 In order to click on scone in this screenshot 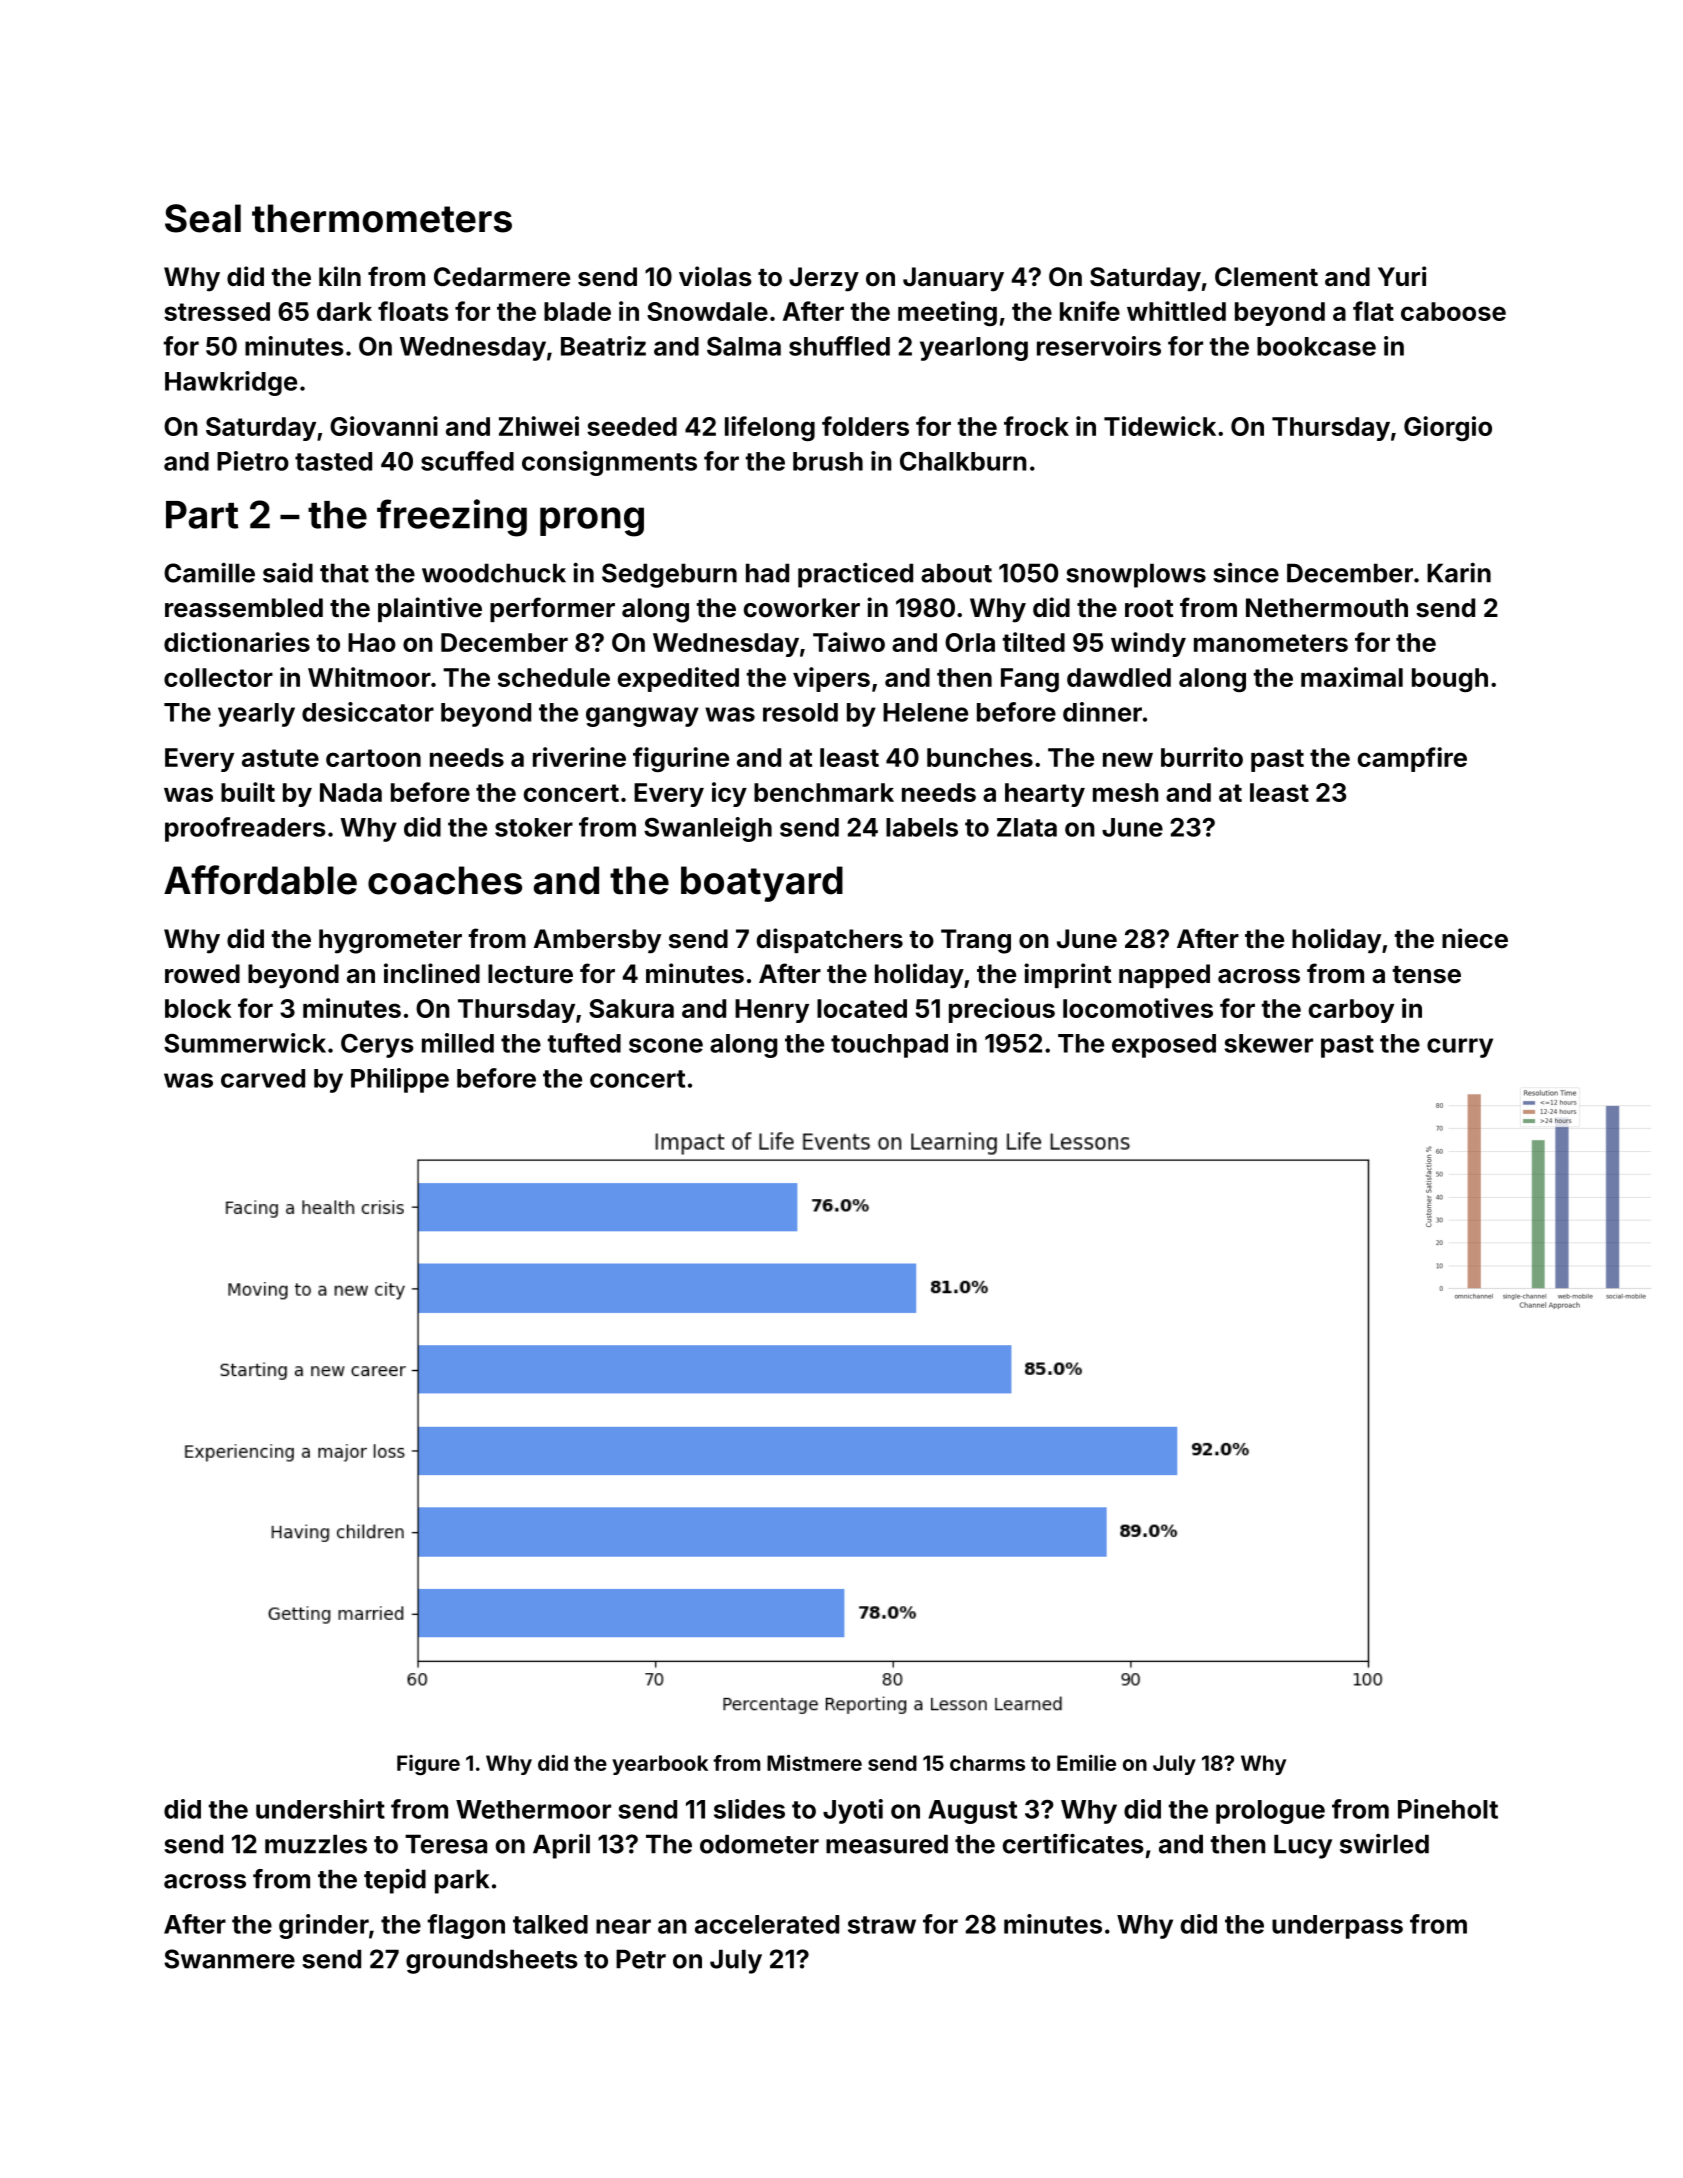, I will do `click(666, 1045)`.
